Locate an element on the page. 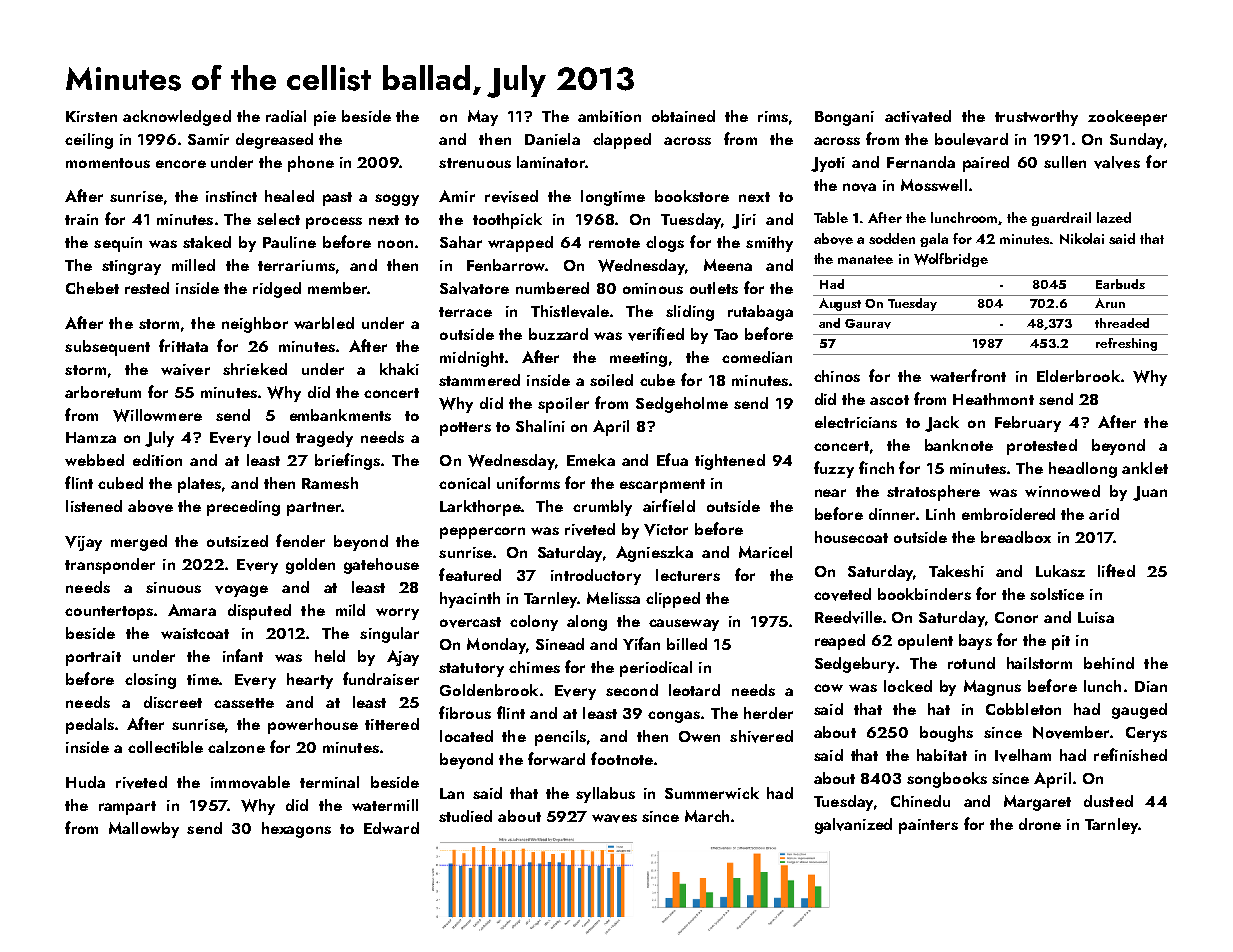 The height and width of the image is (952, 1233). Mallowby is located at coordinates (144, 830).
